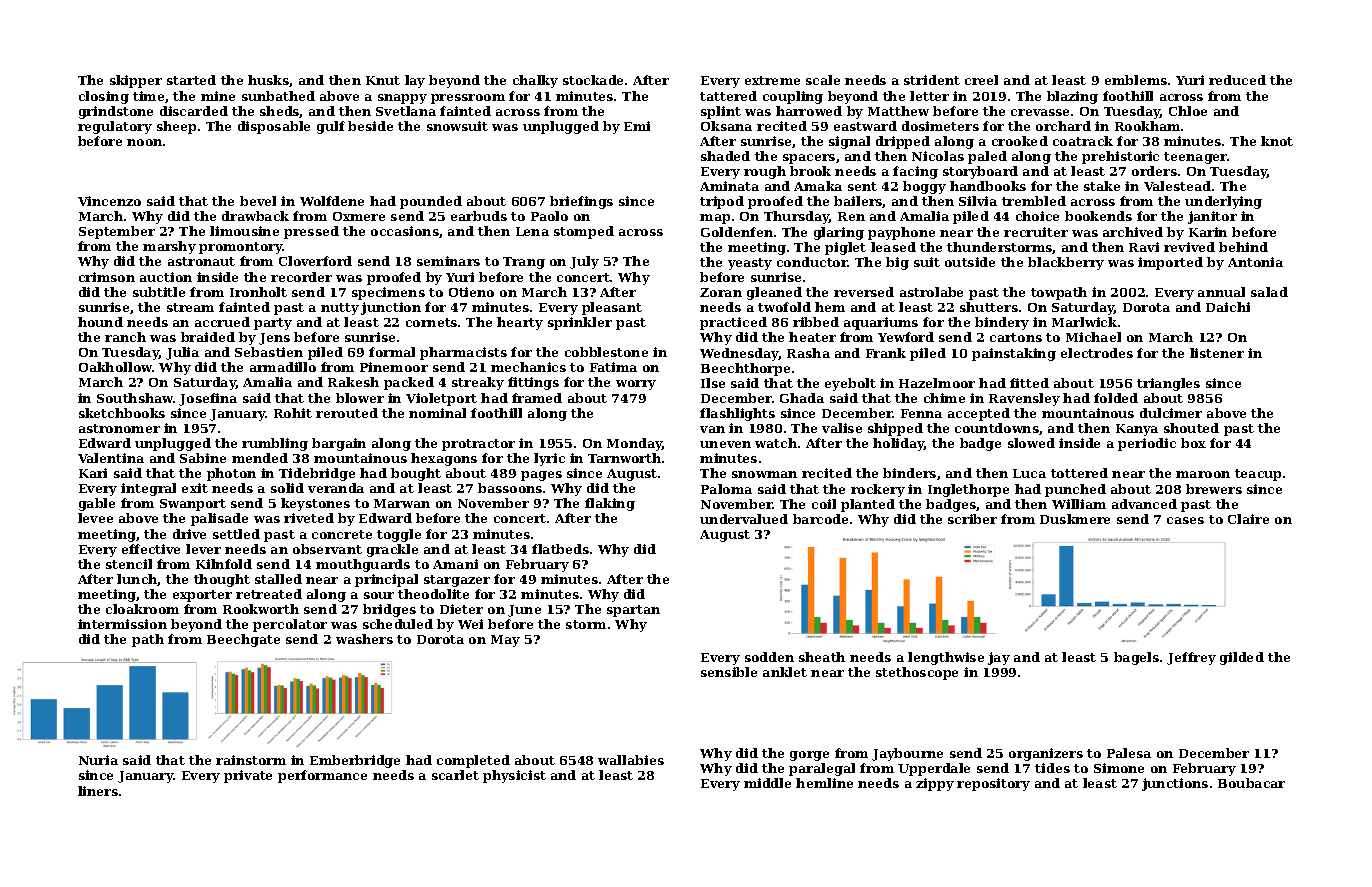 This document has width=1372, height=887. Describe the element at coordinates (98, 791) in the document. I see `liners` at that location.
